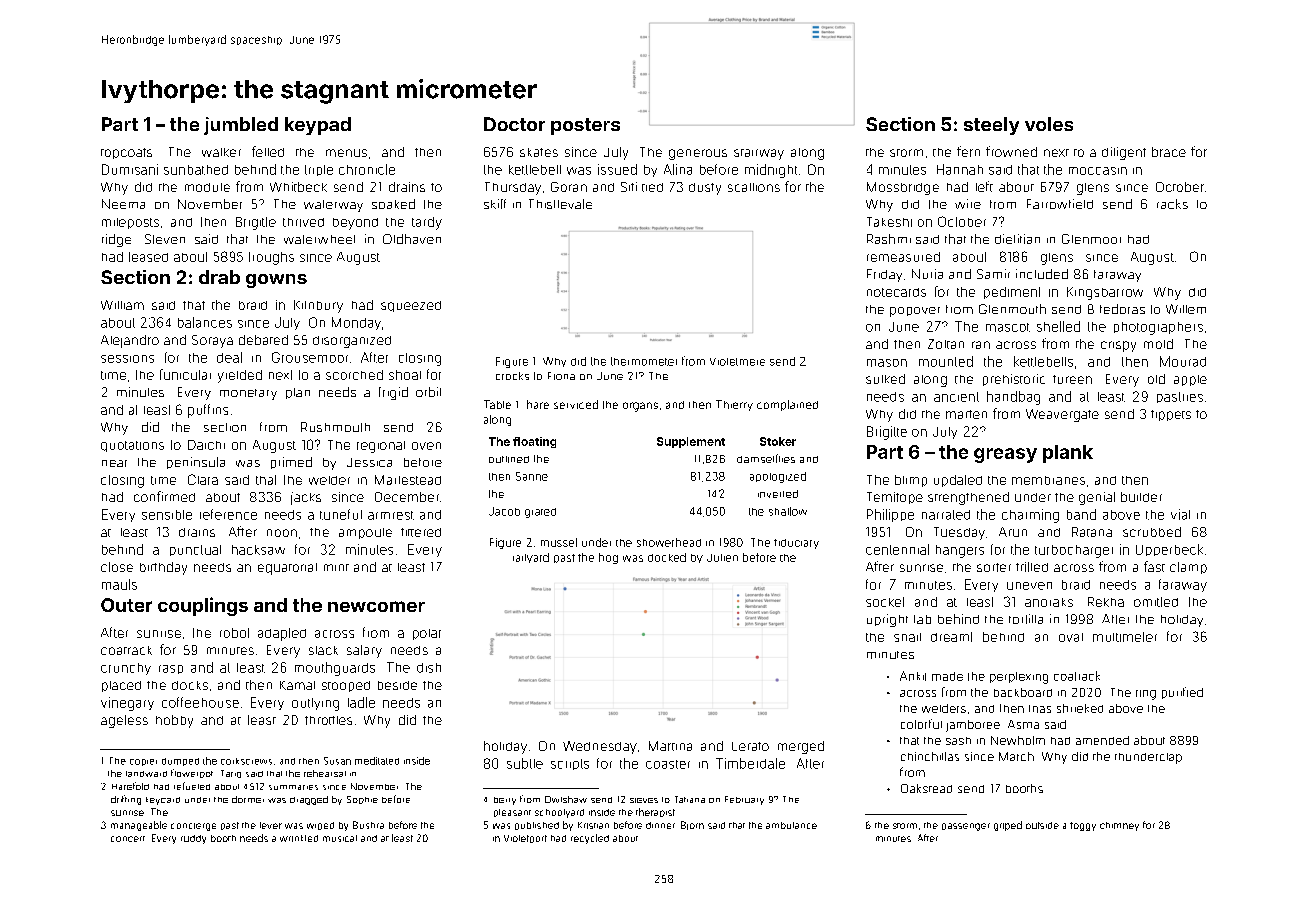 The height and width of the screenshot is (924, 1308). Describe the element at coordinates (1182, 693) in the screenshot. I see `purified` at that location.
